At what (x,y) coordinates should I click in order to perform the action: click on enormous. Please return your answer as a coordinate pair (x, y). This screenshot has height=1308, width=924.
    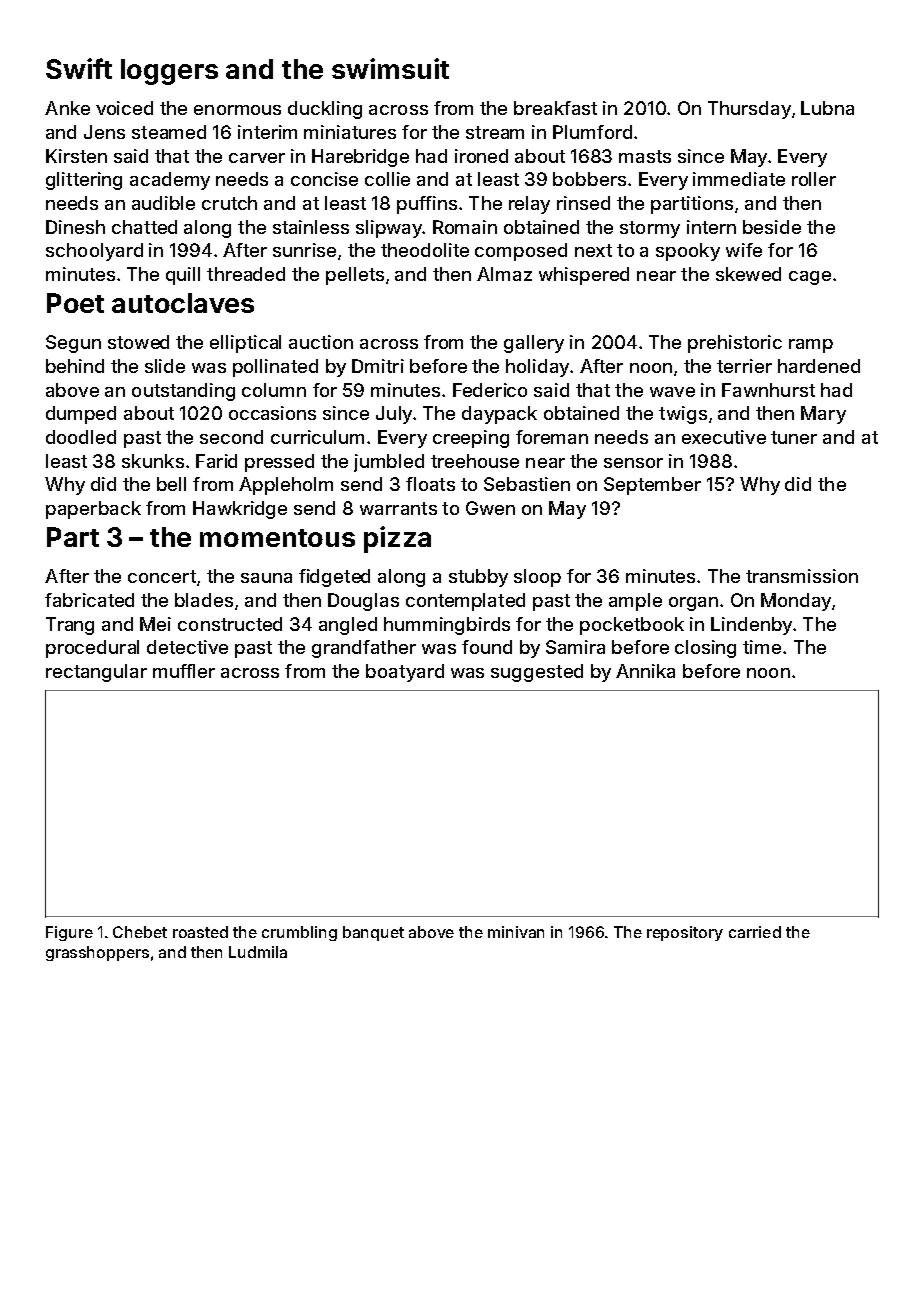
    Looking at the image, I should click on (237, 110).
